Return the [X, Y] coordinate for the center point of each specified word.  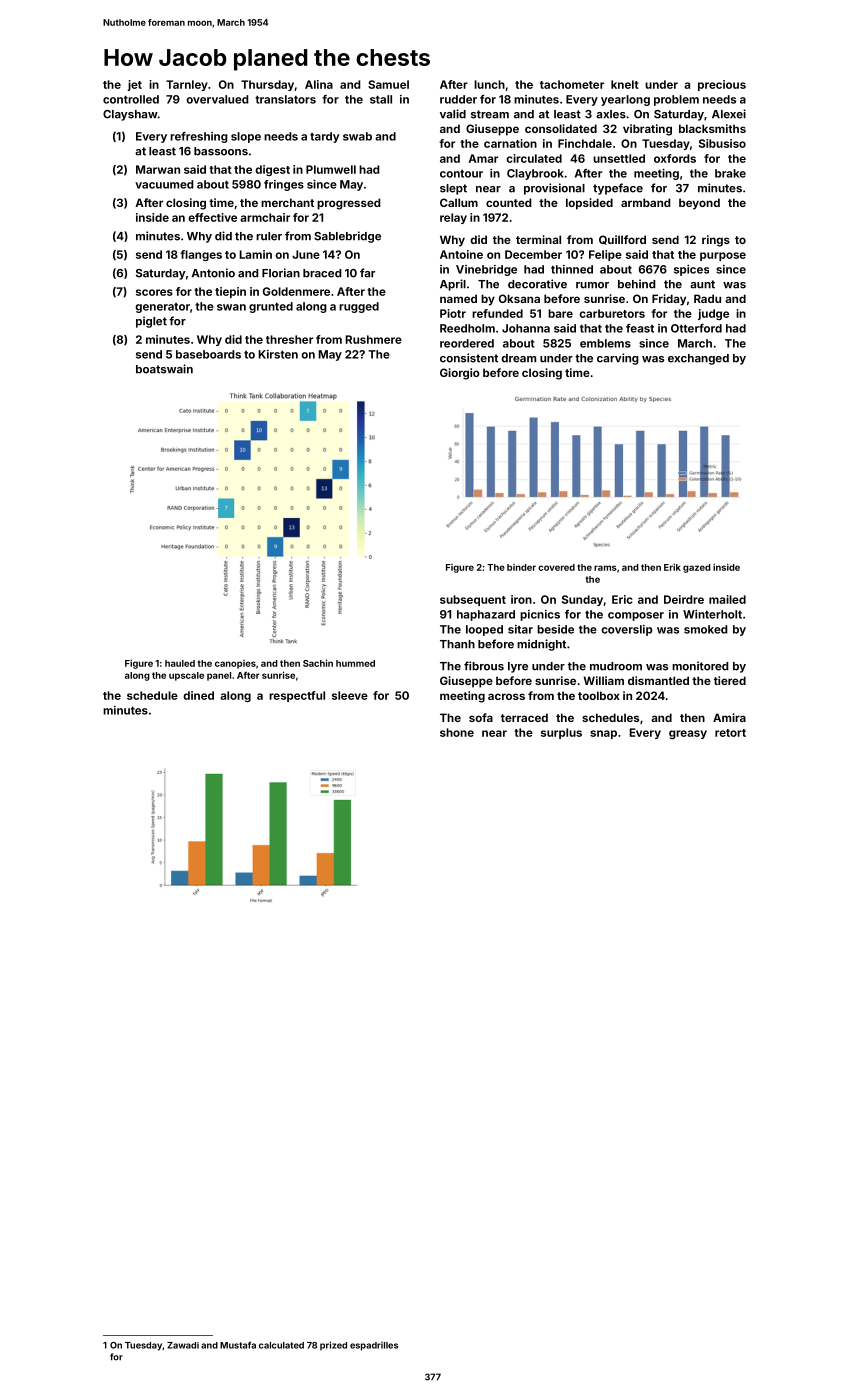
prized [333, 1345]
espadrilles [374, 1346]
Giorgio [460, 374]
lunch [489, 84]
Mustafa [238, 1345]
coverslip [626, 630]
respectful [297, 696]
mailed [727, 599]
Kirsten [278, 354]
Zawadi [183, 1345]
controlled [131, 99]
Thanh [457, 644]
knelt [625, 84]
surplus [561, 733]
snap [603, 734]
